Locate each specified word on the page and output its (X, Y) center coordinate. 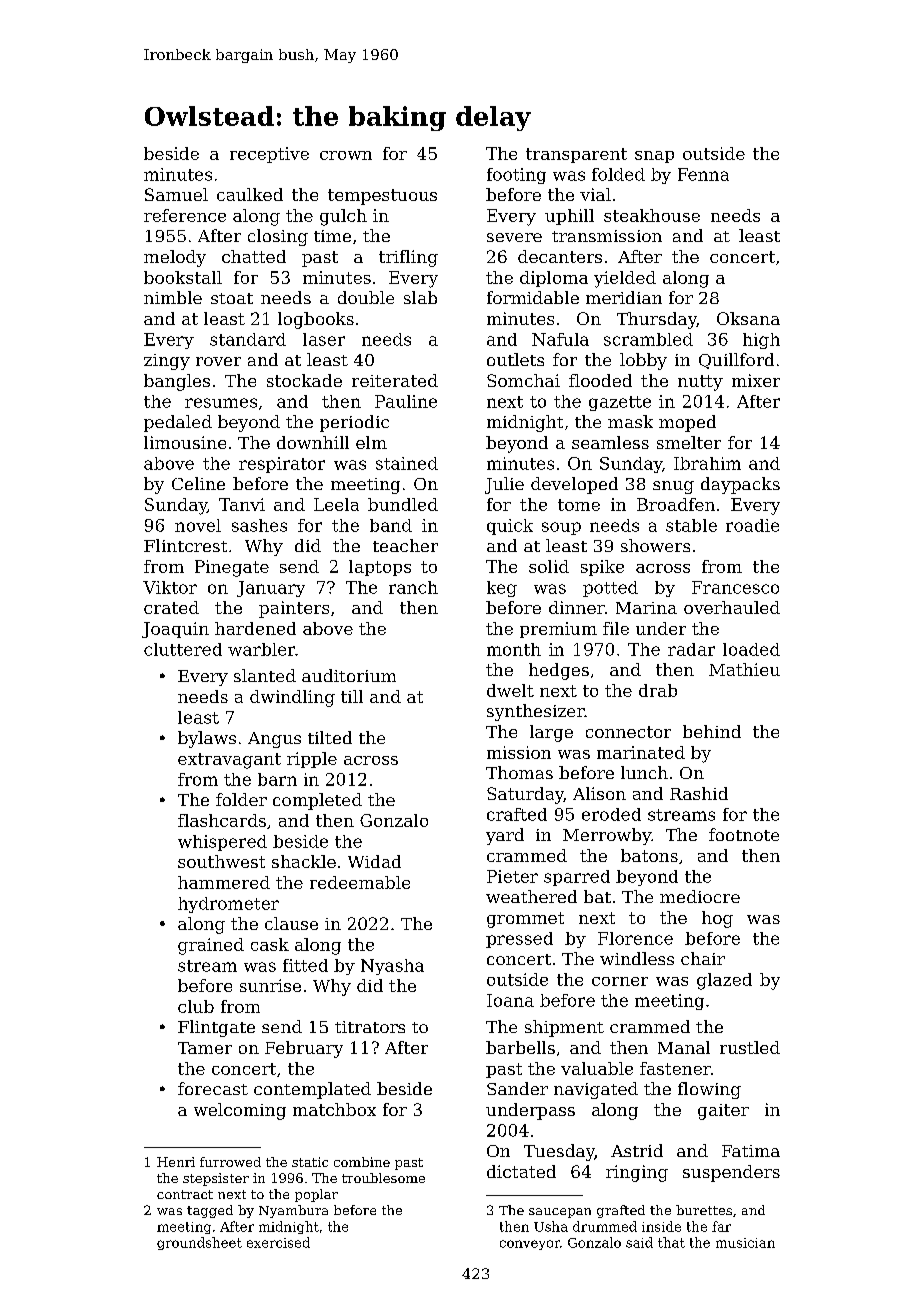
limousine (185, 442)
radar (691, 649)
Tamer (205, 1048)
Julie (504, 485)
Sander (517, 1088)
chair (703, 958)
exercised (278, 1242)
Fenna (703, 174)
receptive (269, 155)
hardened (255, 628)
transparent (576, 155)
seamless (610, 442)
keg (502, 589)
